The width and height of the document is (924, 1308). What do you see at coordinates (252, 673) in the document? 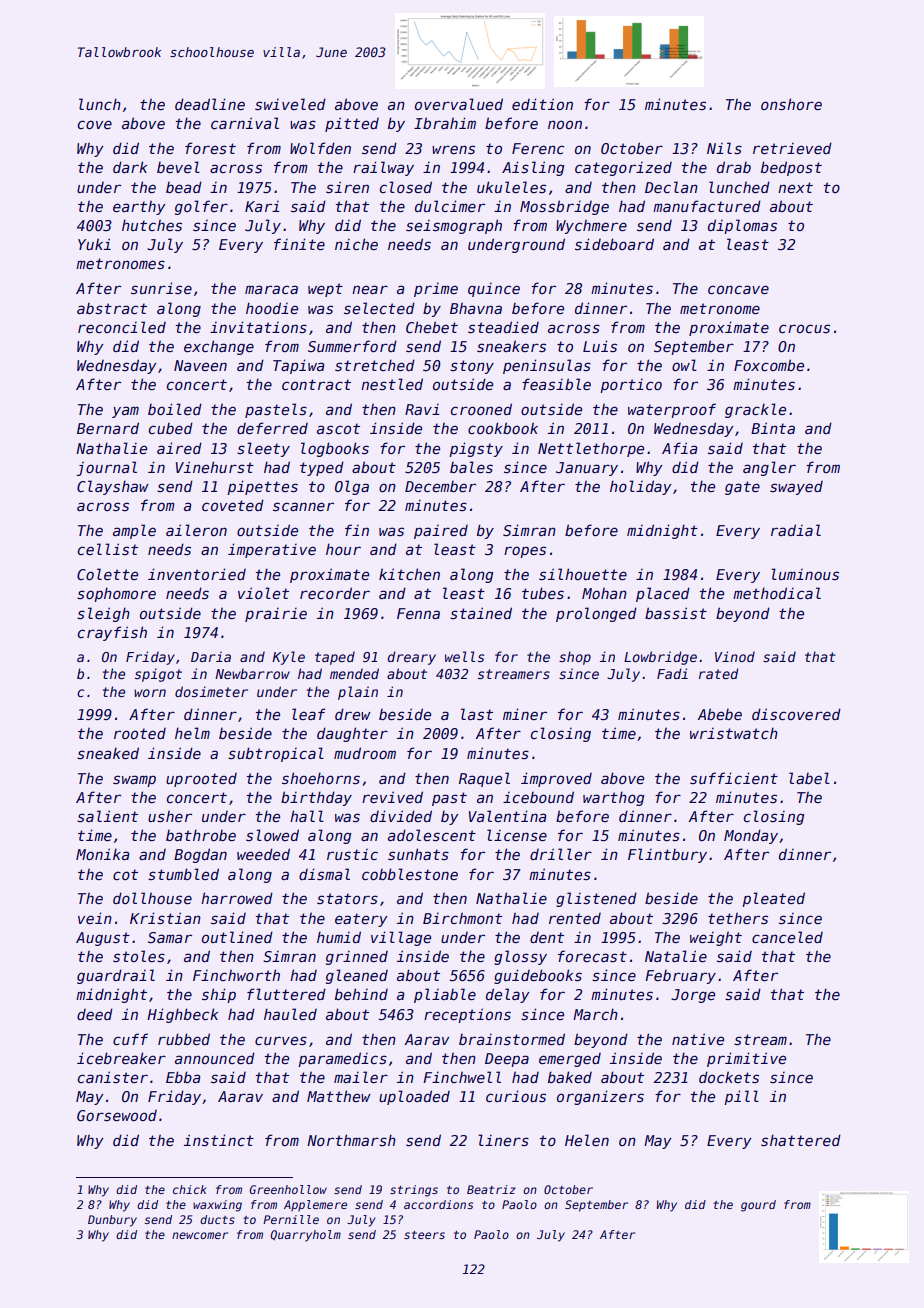
I see `Newbarrow` at bounding box center [252, 673].
